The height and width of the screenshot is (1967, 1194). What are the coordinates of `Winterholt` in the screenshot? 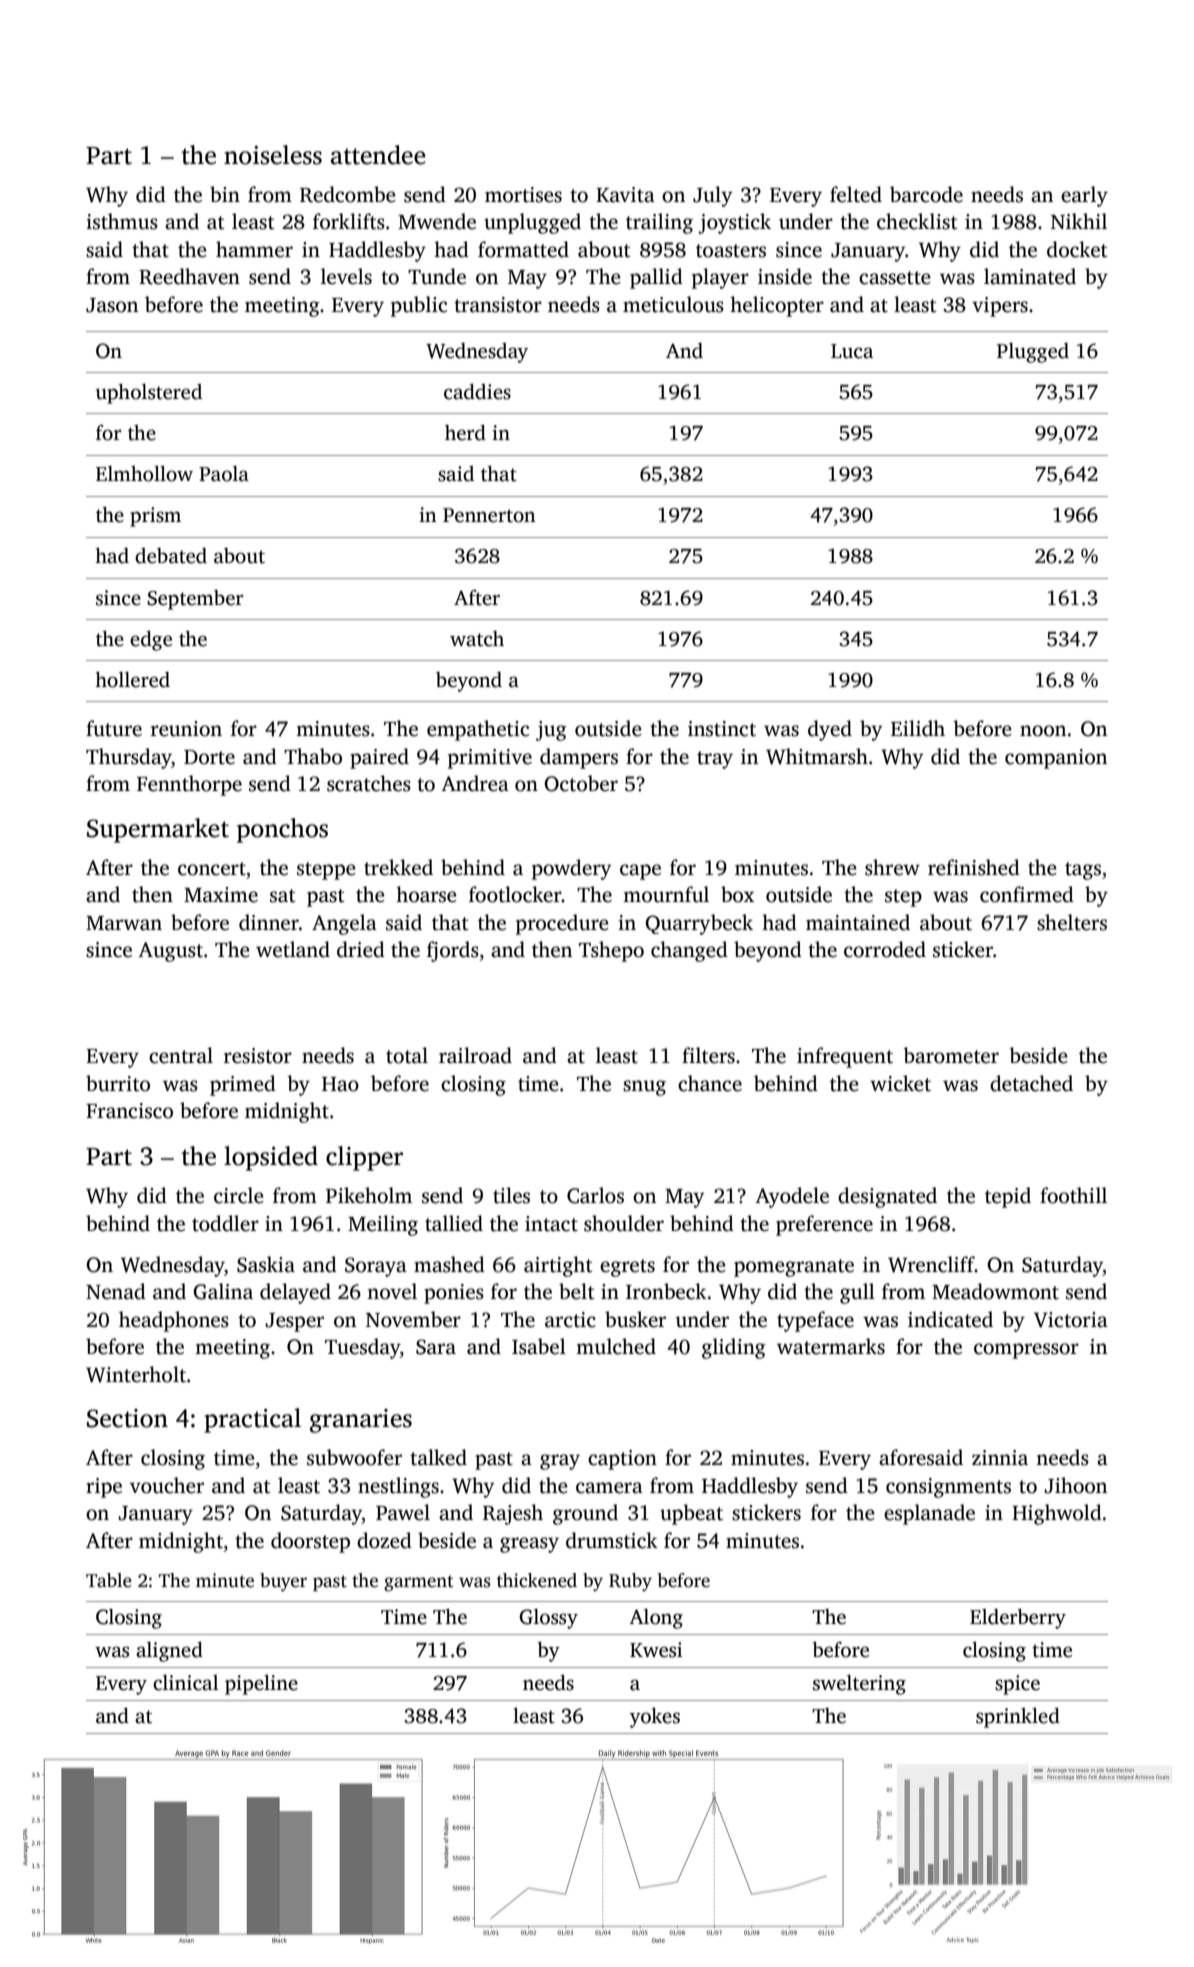 It's located at (136, 1374).
